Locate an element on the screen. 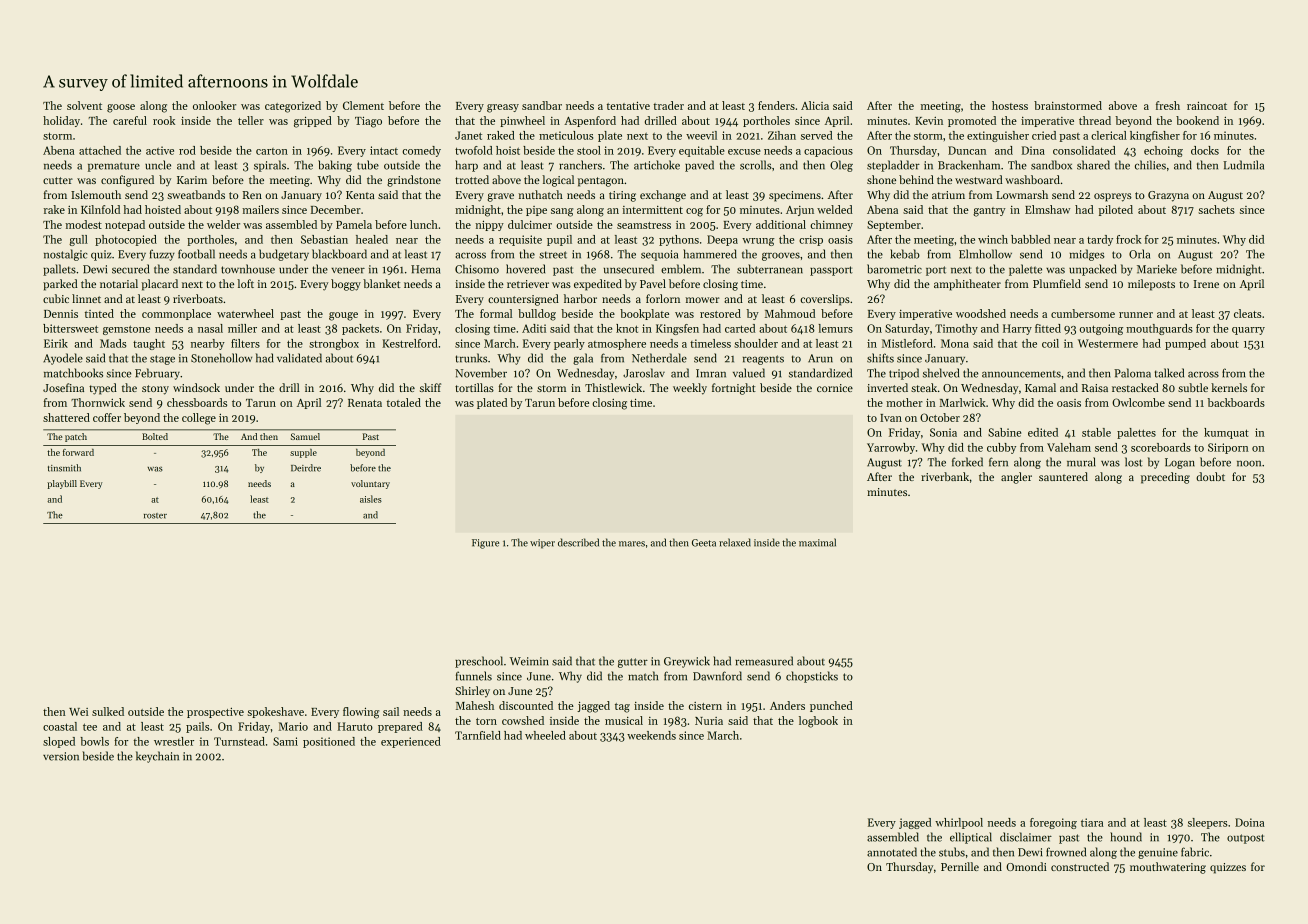  version is located at coordinates (61, 756).
